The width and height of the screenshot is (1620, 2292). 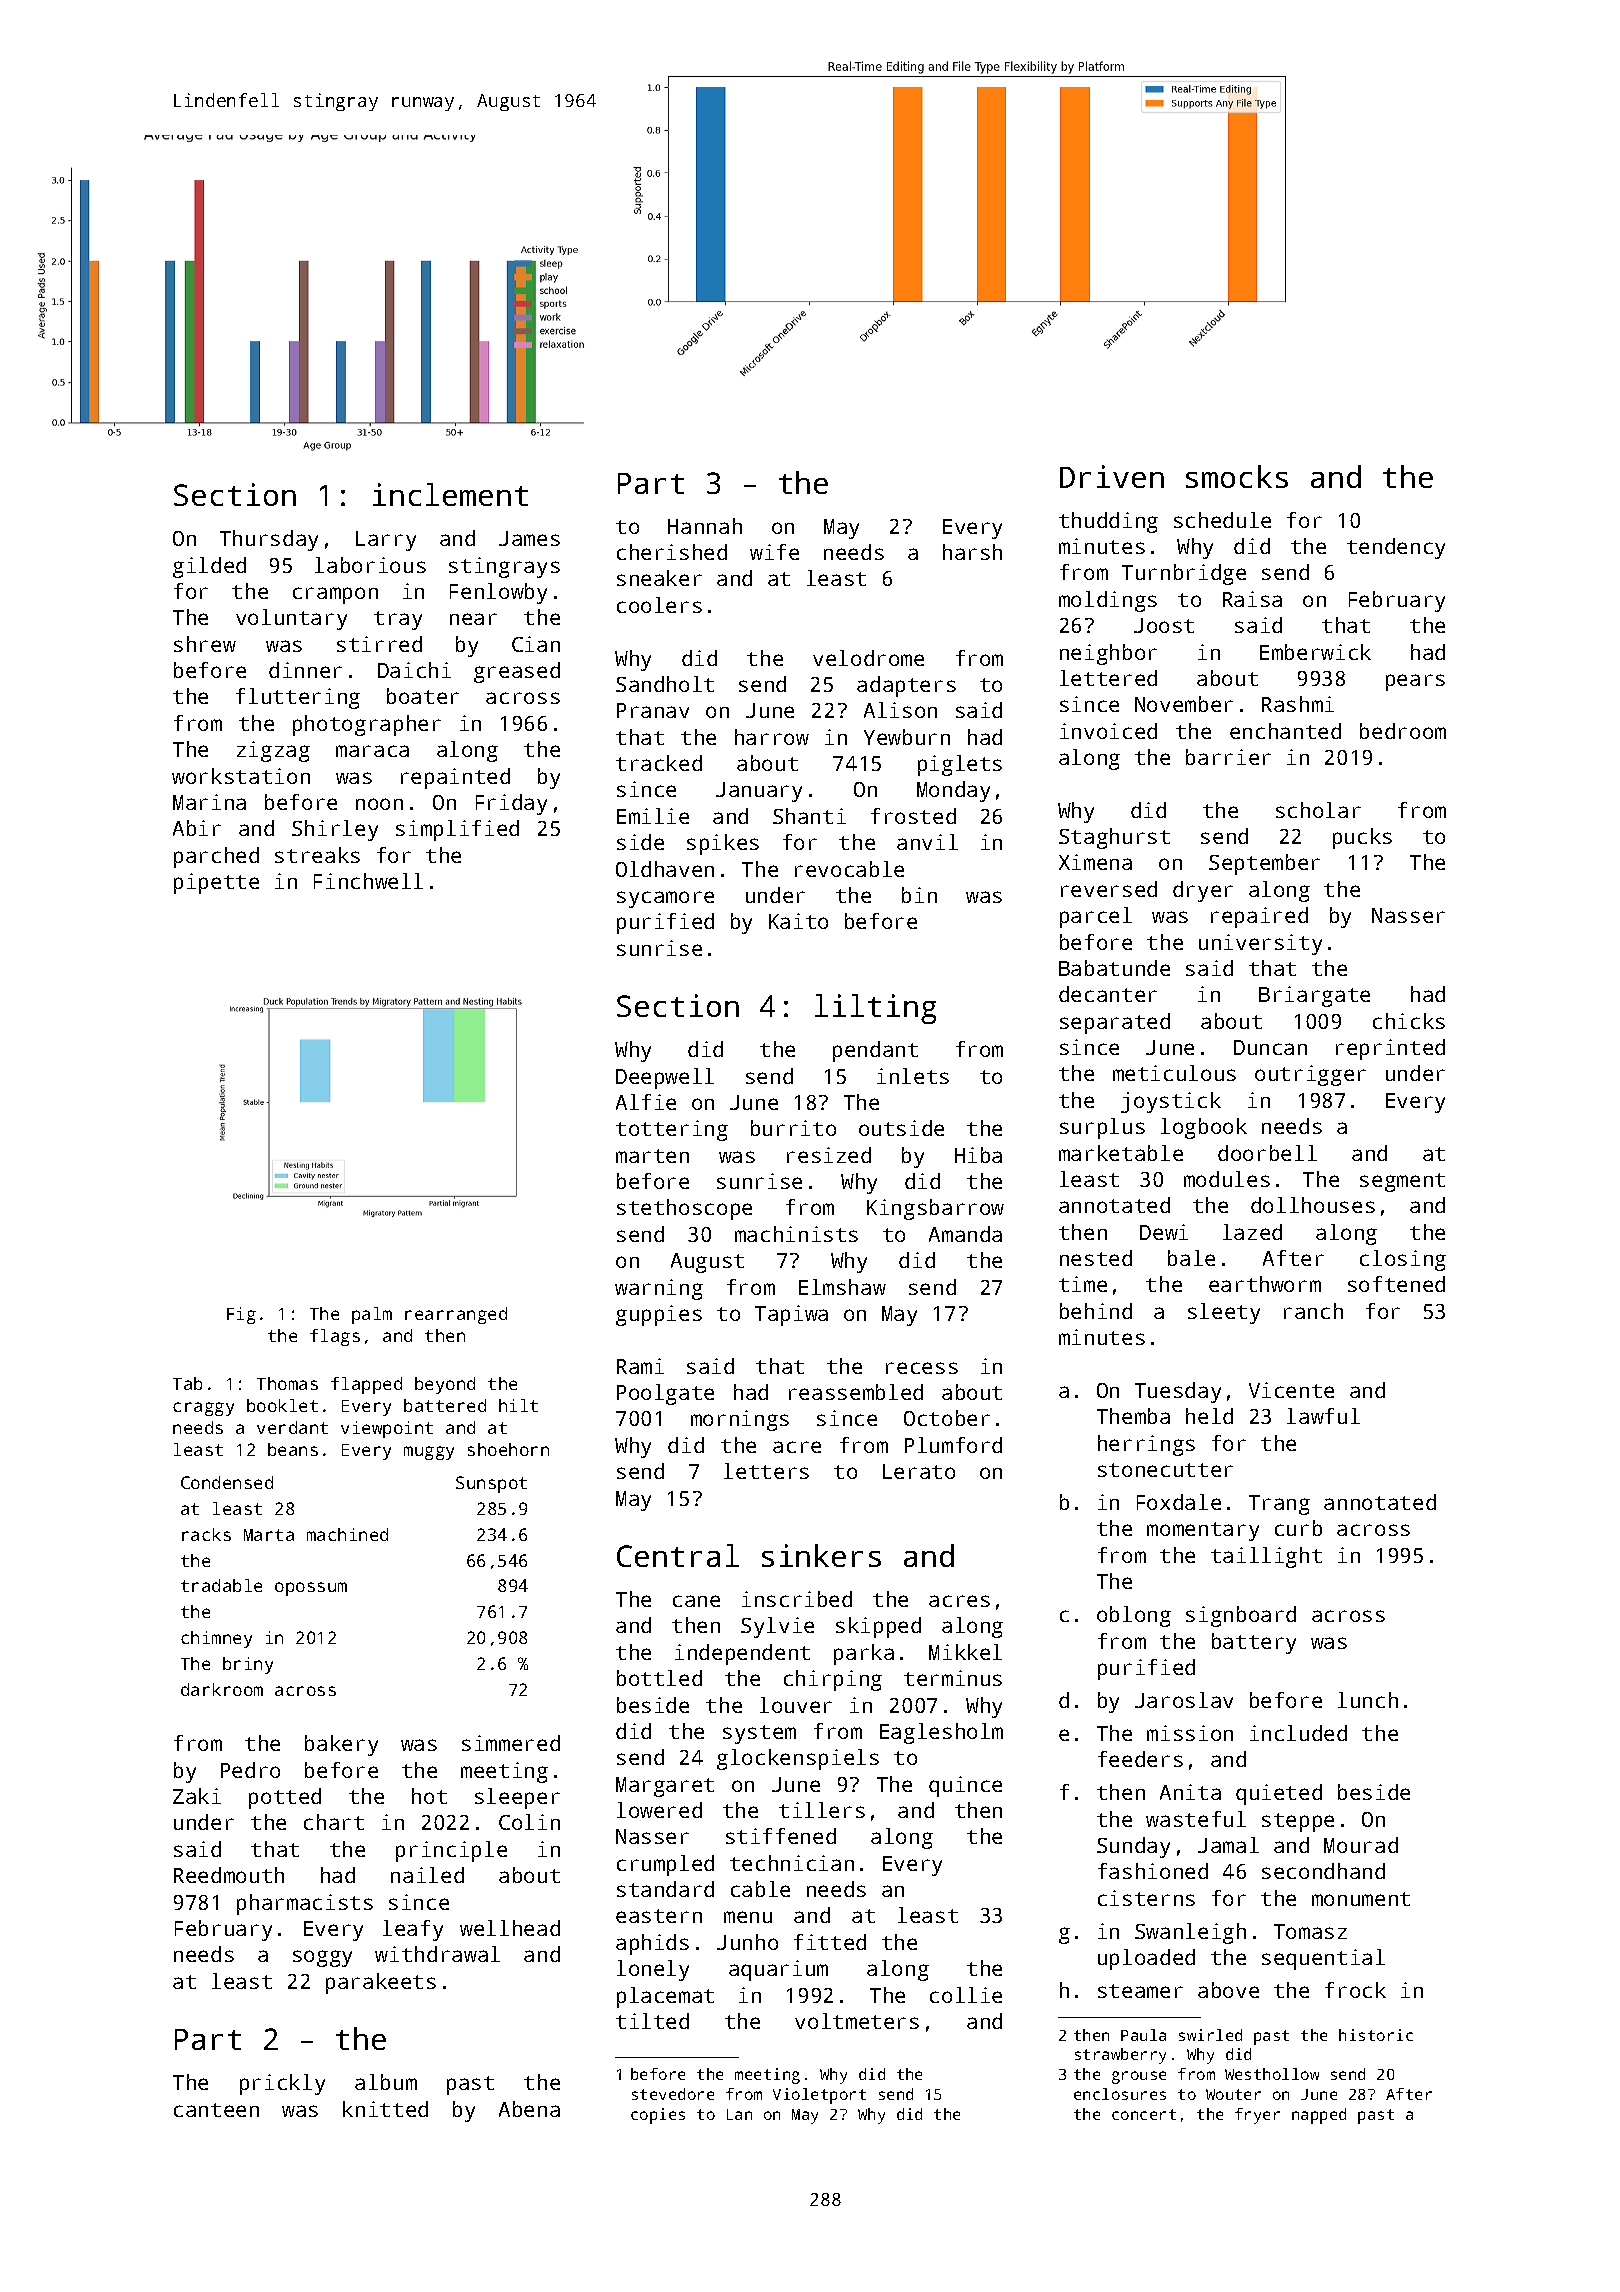 What do you see at coordinates (335, 1337) in the screenshot?
I see `flags` at bounding box center [335, 1337].
